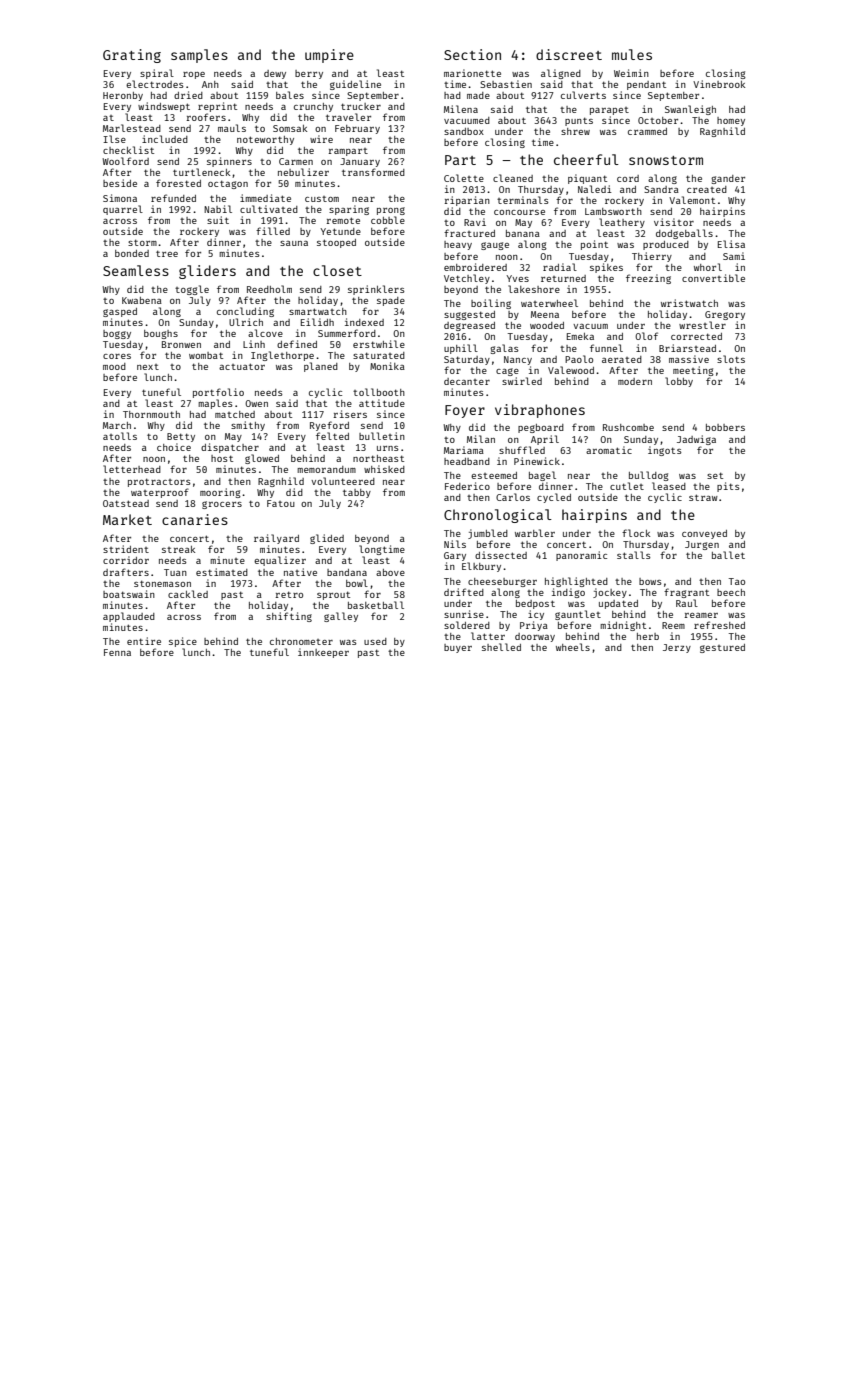 This screenshot has width=849, height=1400. What do you see at coordinates (120, 312) in the screenshot?
I see `gasped` at bounding box center [120, 312].
